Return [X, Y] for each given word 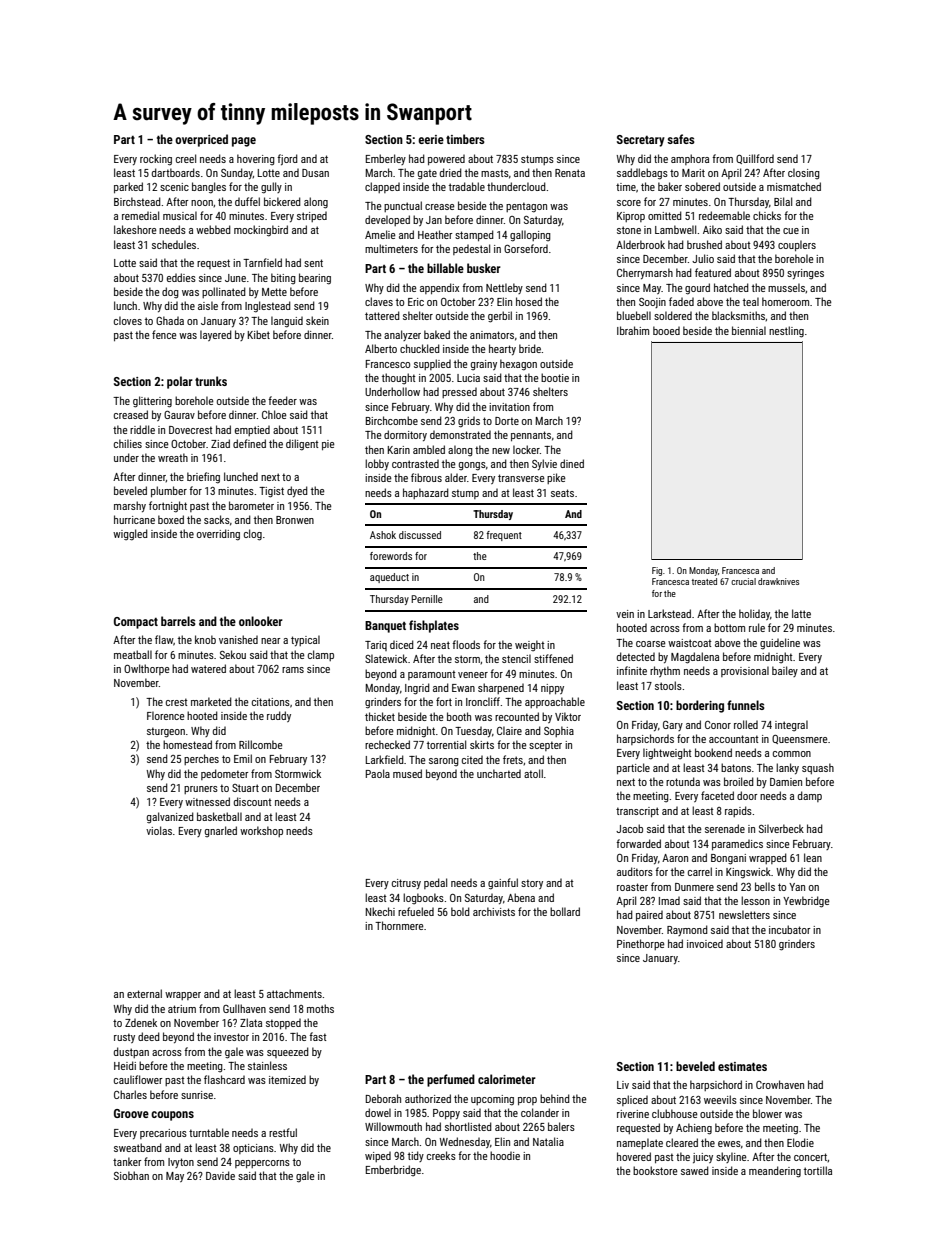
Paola [378, 773]
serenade [725, 828]
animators [492, 335]
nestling [786, 332]
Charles [130, 1094]
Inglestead [268, 307]
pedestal [471, 249]
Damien [786, 782]
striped [312, 216]
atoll [533, 773]
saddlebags [642, 174]
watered [208, 668]
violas [159, 830]
